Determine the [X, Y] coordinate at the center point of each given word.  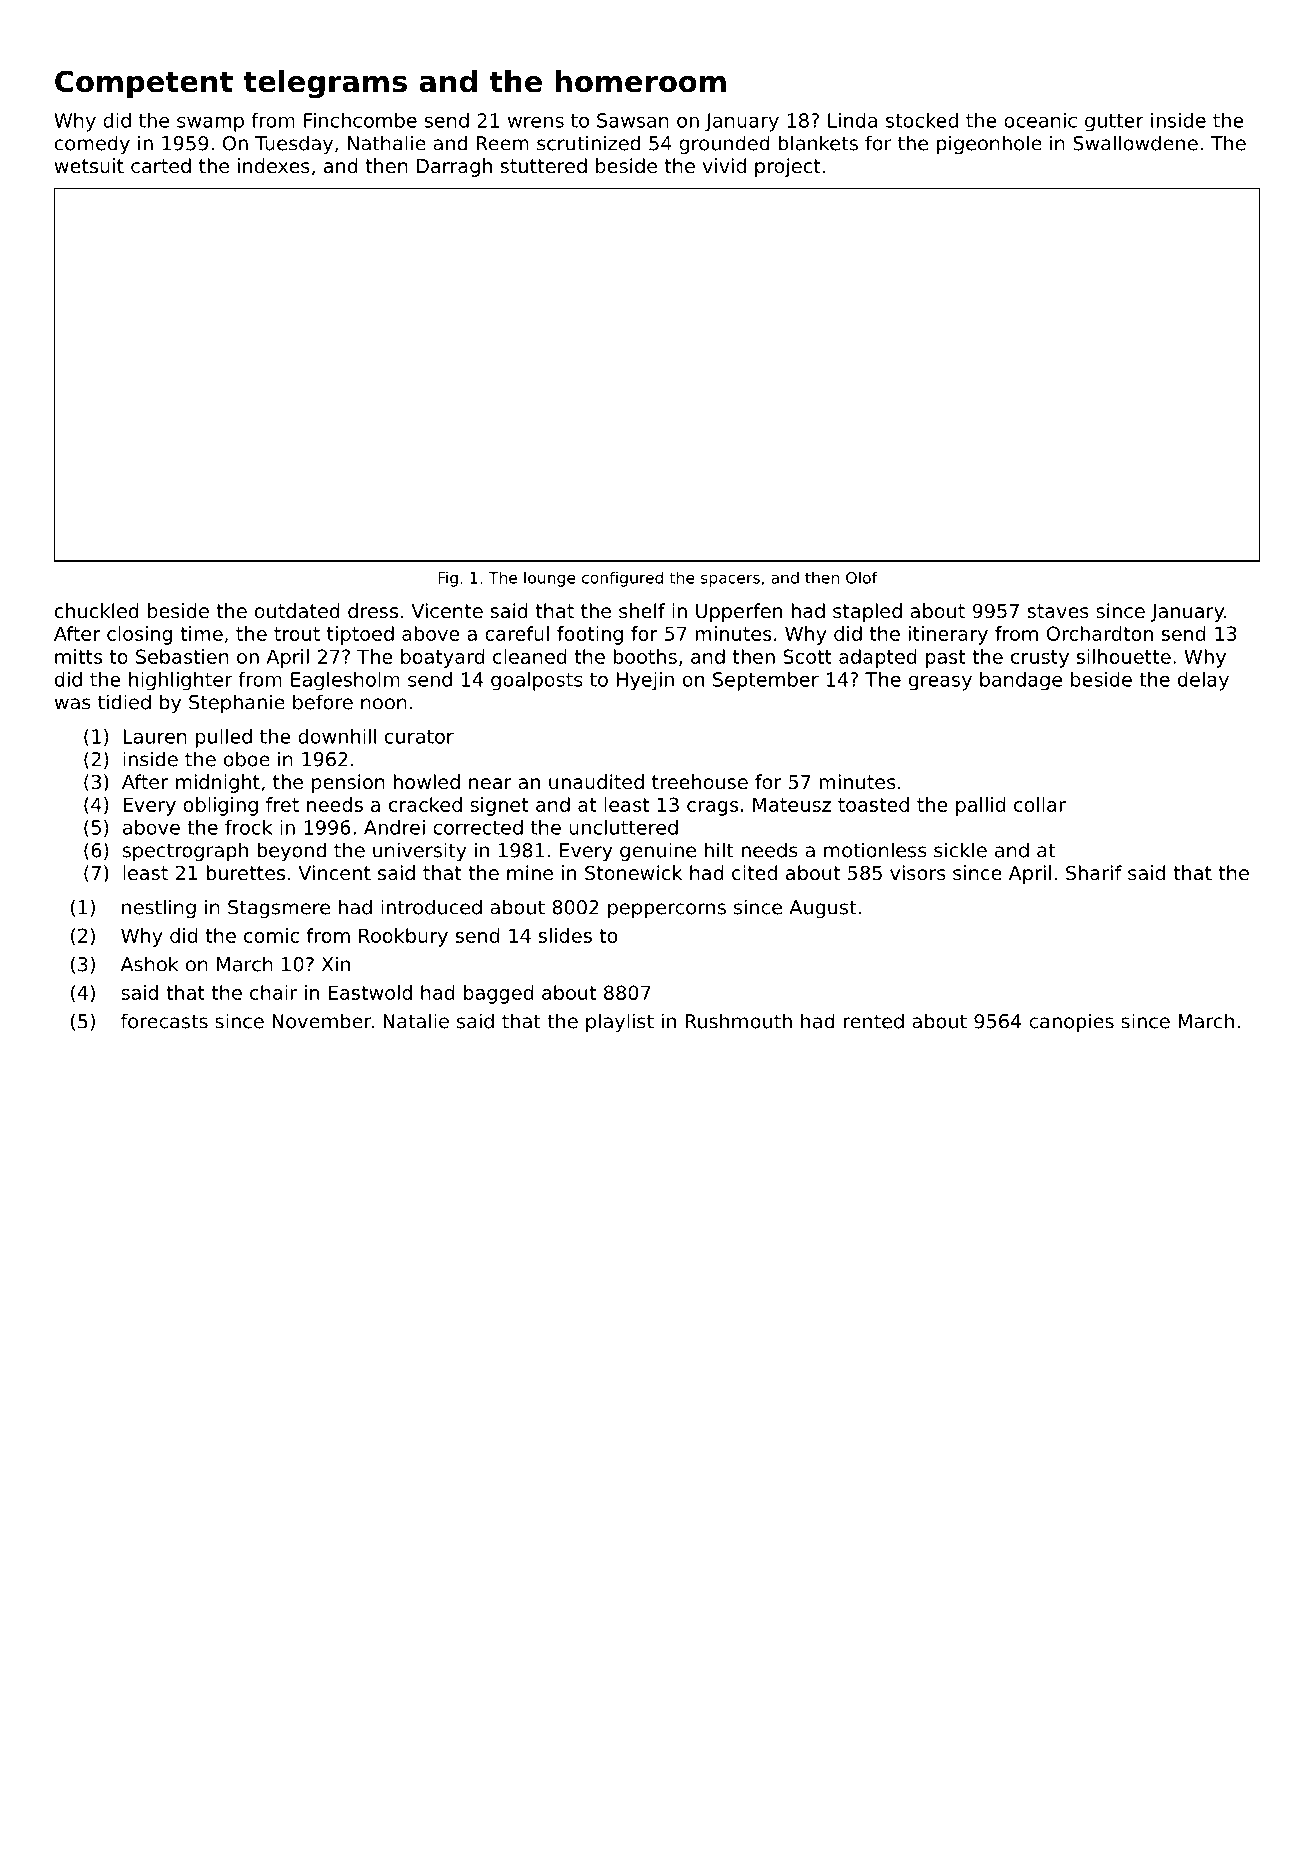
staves [1058, 611]
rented [873, 1021]
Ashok [149, 964]
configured [622, 579]
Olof [861, 578]
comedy [92, 145]
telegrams [325, 84]
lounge [550, 579]
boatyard [443, 658]
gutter [1114, 123]
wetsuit [89, 166]
